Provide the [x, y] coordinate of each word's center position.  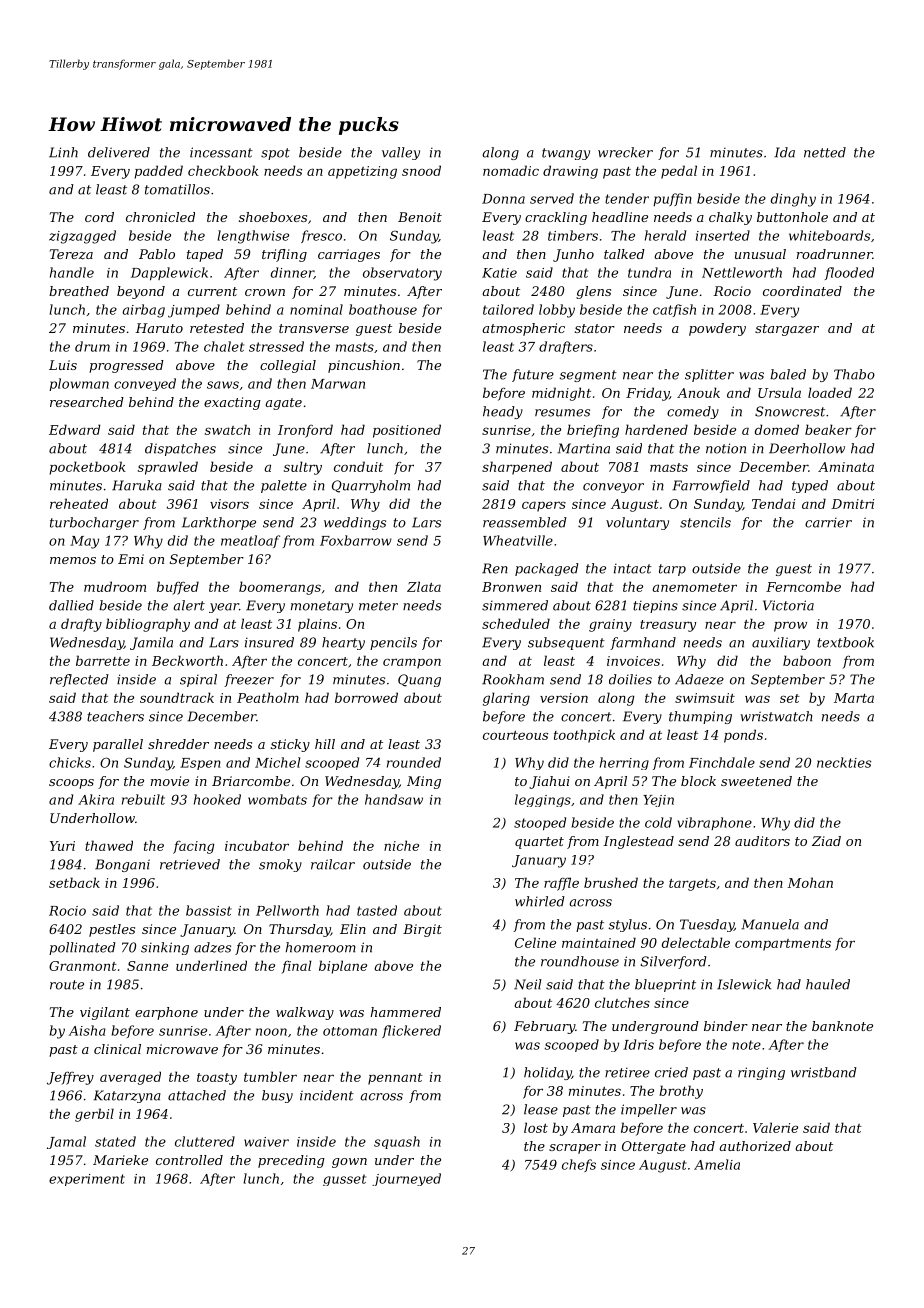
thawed [109, 845]
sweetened [756, 781]
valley [401, 153]
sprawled [168, 468]
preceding [291, 1161]
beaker [828, 429]
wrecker [625, 152]
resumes [562, 413]
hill [325, 744]
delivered [119, 152]
